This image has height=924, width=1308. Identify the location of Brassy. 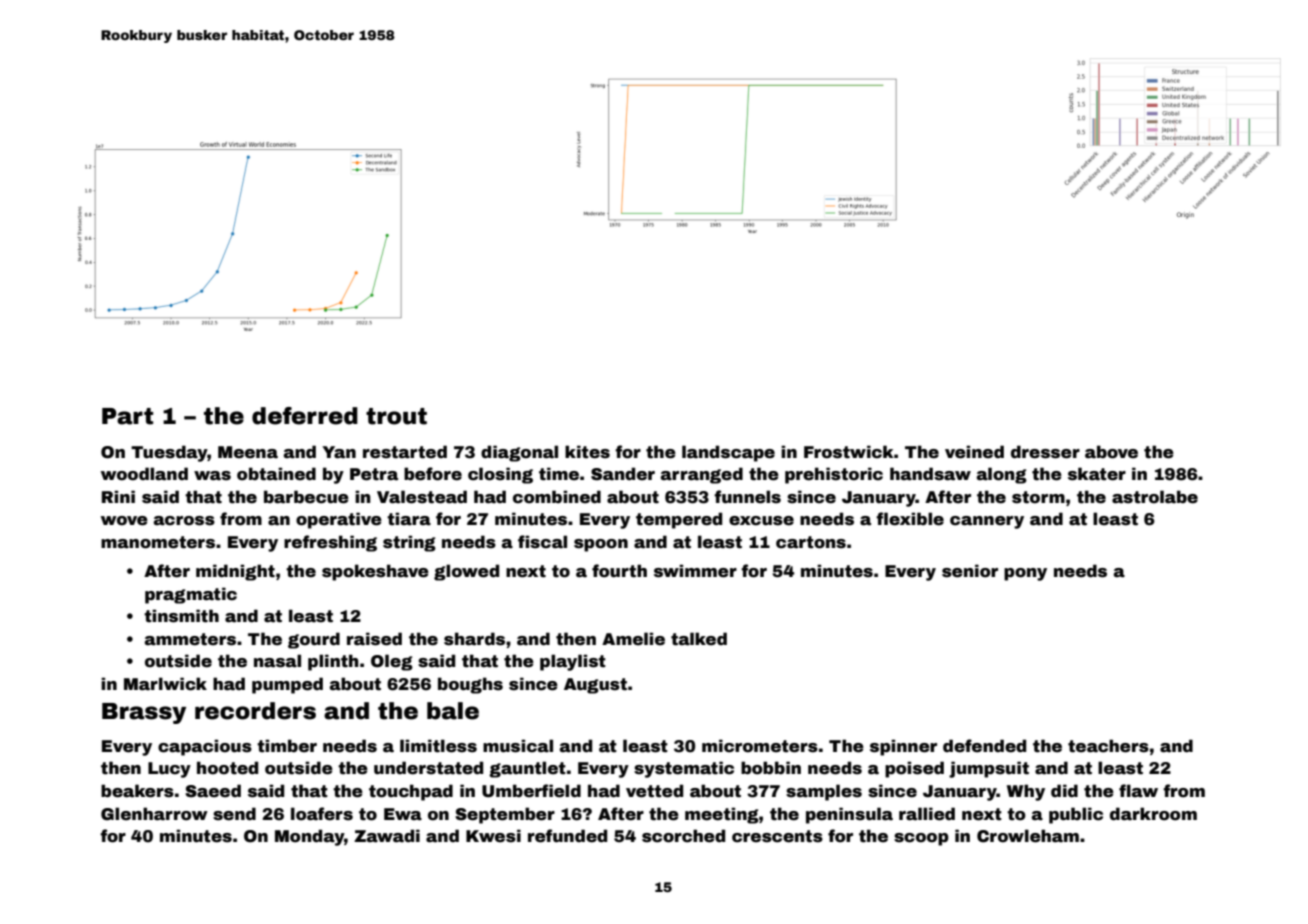
(144, 713).
